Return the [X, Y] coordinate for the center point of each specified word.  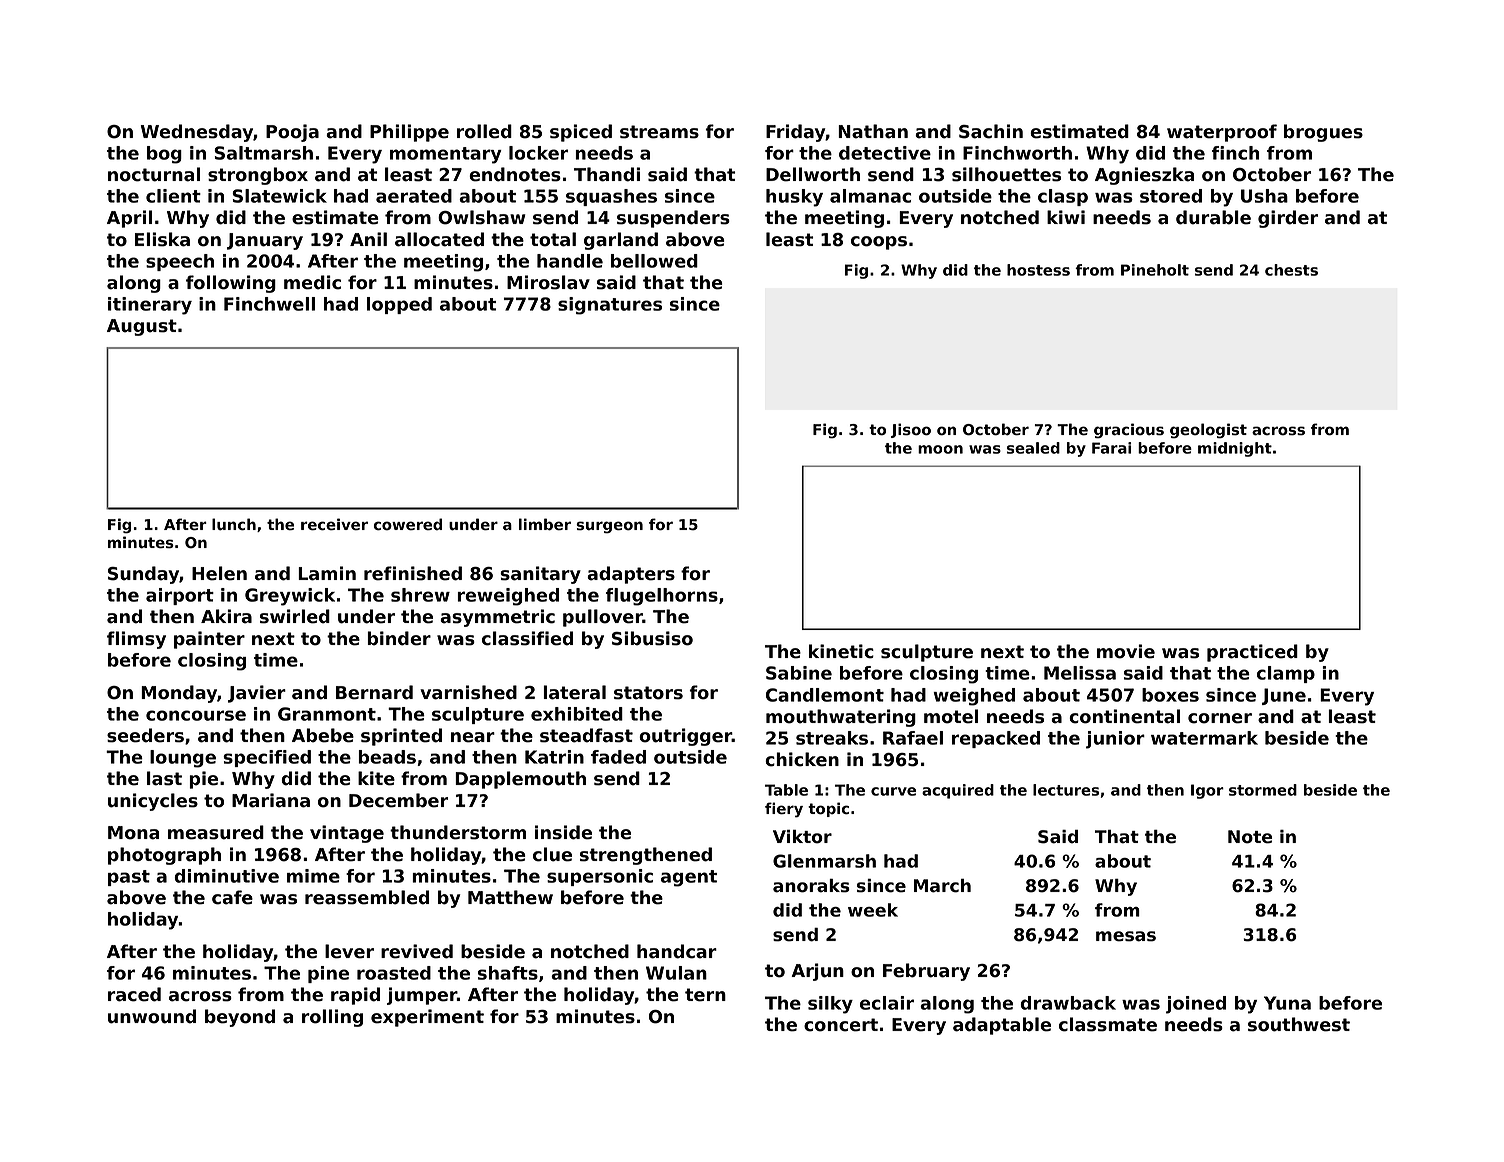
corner [1220, 718]
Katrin [554, 757]
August [142, 327]
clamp [1286, 674]
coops [879, 243]
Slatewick [279, 196]
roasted [394, 973]
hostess [1038, 270]
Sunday [143, 575]
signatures [610, 306]
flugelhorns [662, 597]
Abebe [323, 735]
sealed [1033, 448]
